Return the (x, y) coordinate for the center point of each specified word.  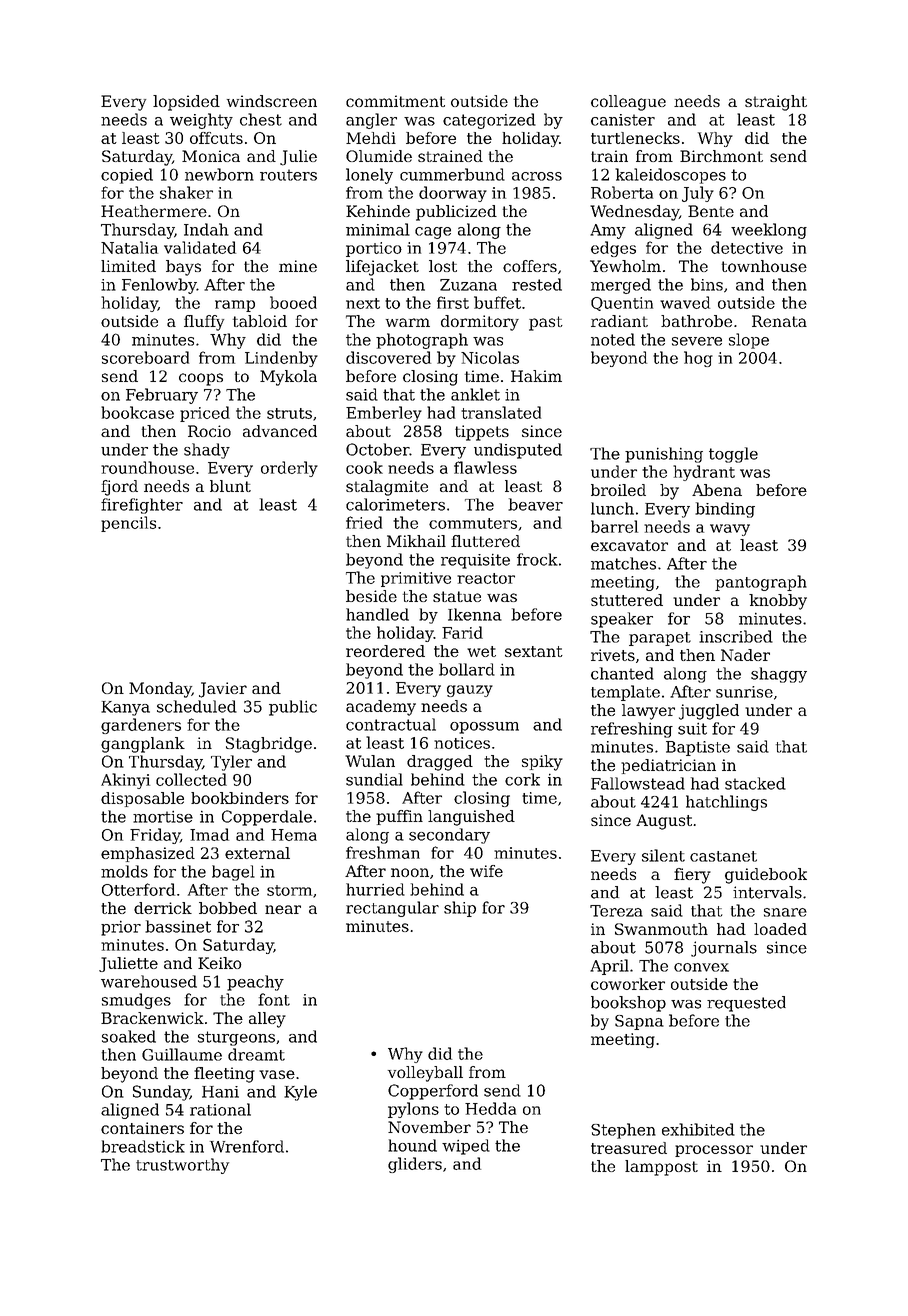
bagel (233, 873)
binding (725, 510)
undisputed (518, 451)
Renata (779, 321)
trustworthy (182, 1166)
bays (183, 268)
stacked (755, 783)
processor (714, 1151)
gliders (415, 1165)
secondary (449, 836)
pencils (128, 524)
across (537, 176)
